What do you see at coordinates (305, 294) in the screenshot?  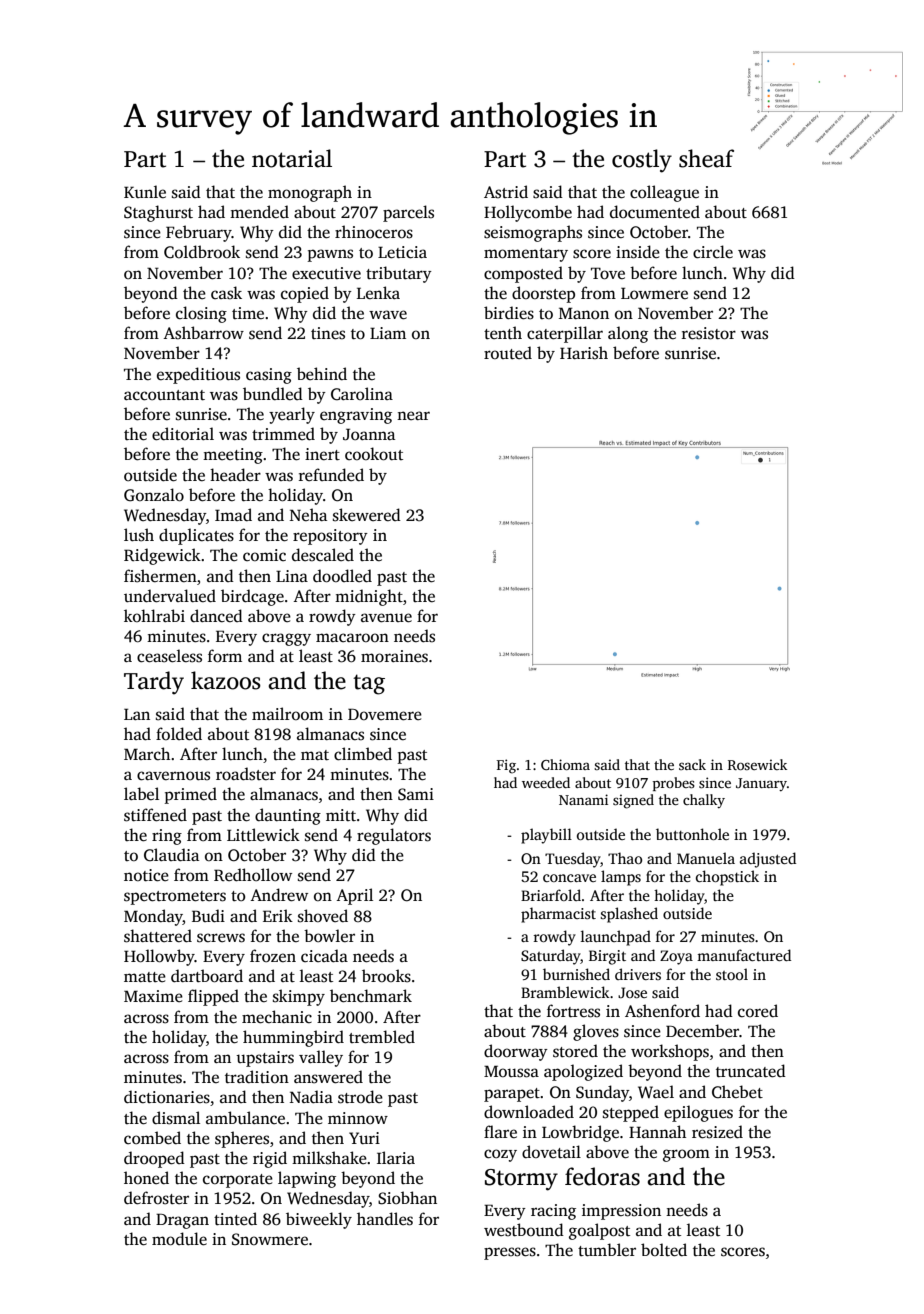 I see `copied` at bounding box center [305, 294].
